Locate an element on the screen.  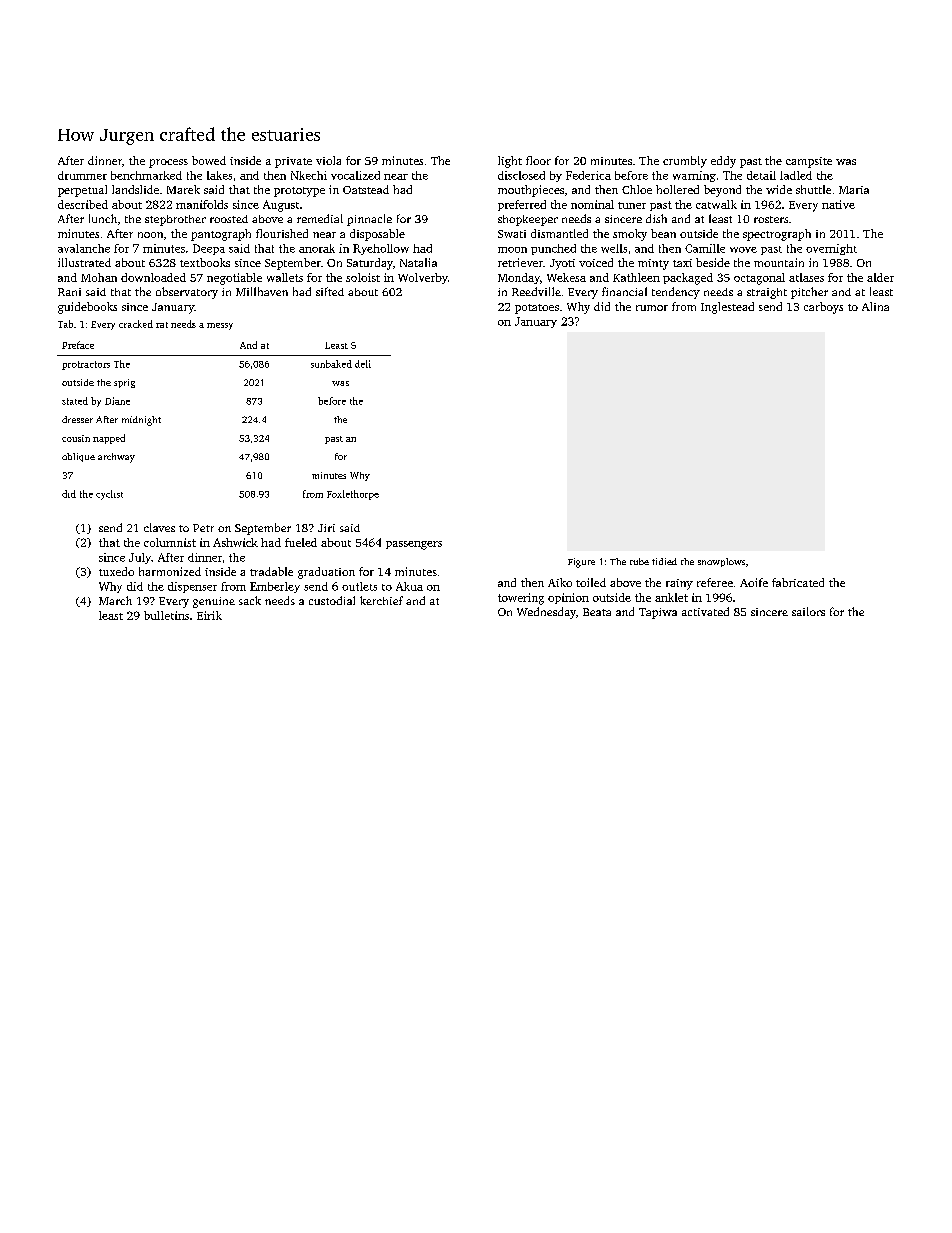
drummer is located at coordinates (82, 175).
